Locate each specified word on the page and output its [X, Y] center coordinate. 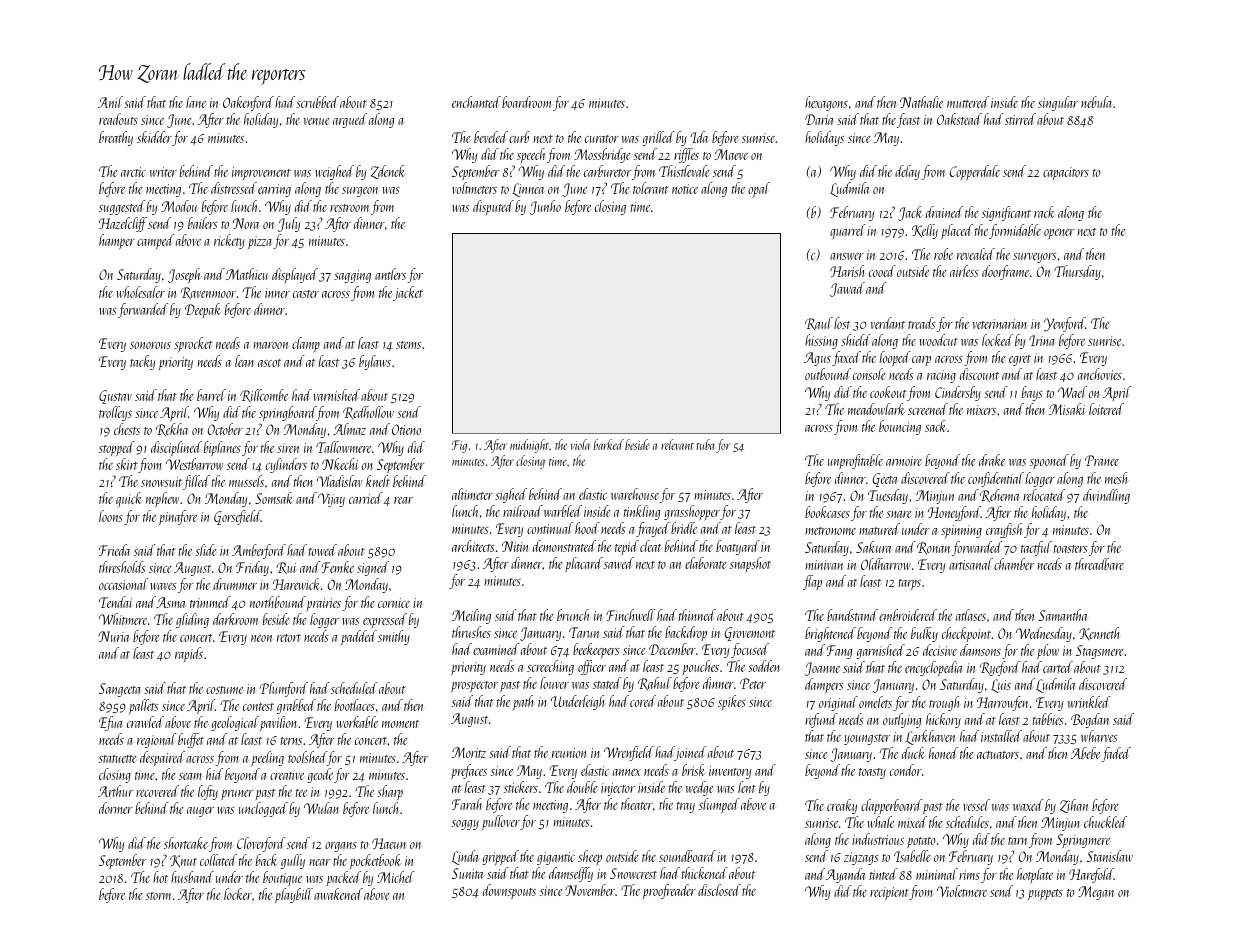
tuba [705, 444]
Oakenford [248, 103]
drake [992, 460]
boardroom [526, 102]
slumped [719, 805]
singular [1058, 103]
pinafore [178, 517]
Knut [183, 861]
